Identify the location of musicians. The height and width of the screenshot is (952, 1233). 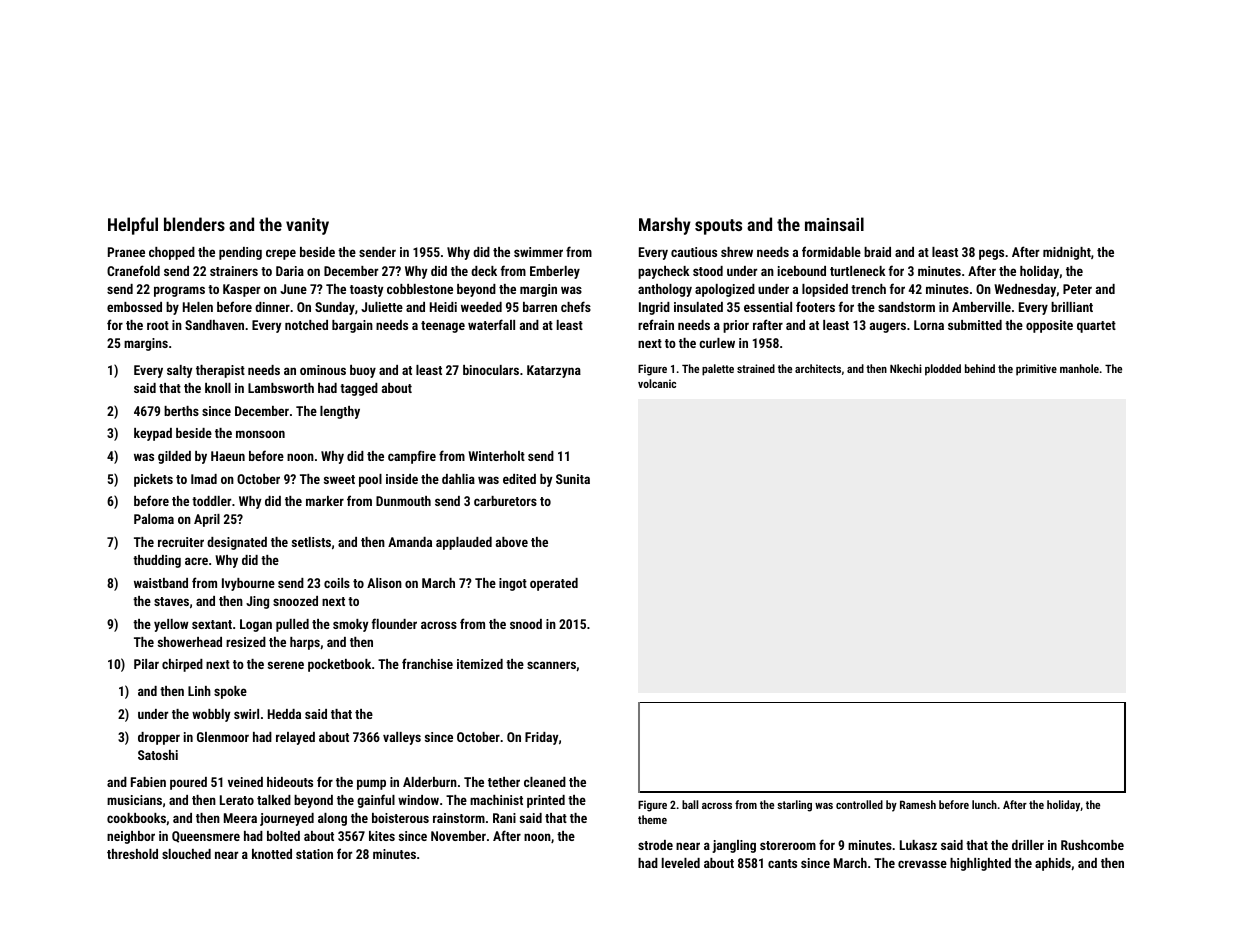
(134, 800).
